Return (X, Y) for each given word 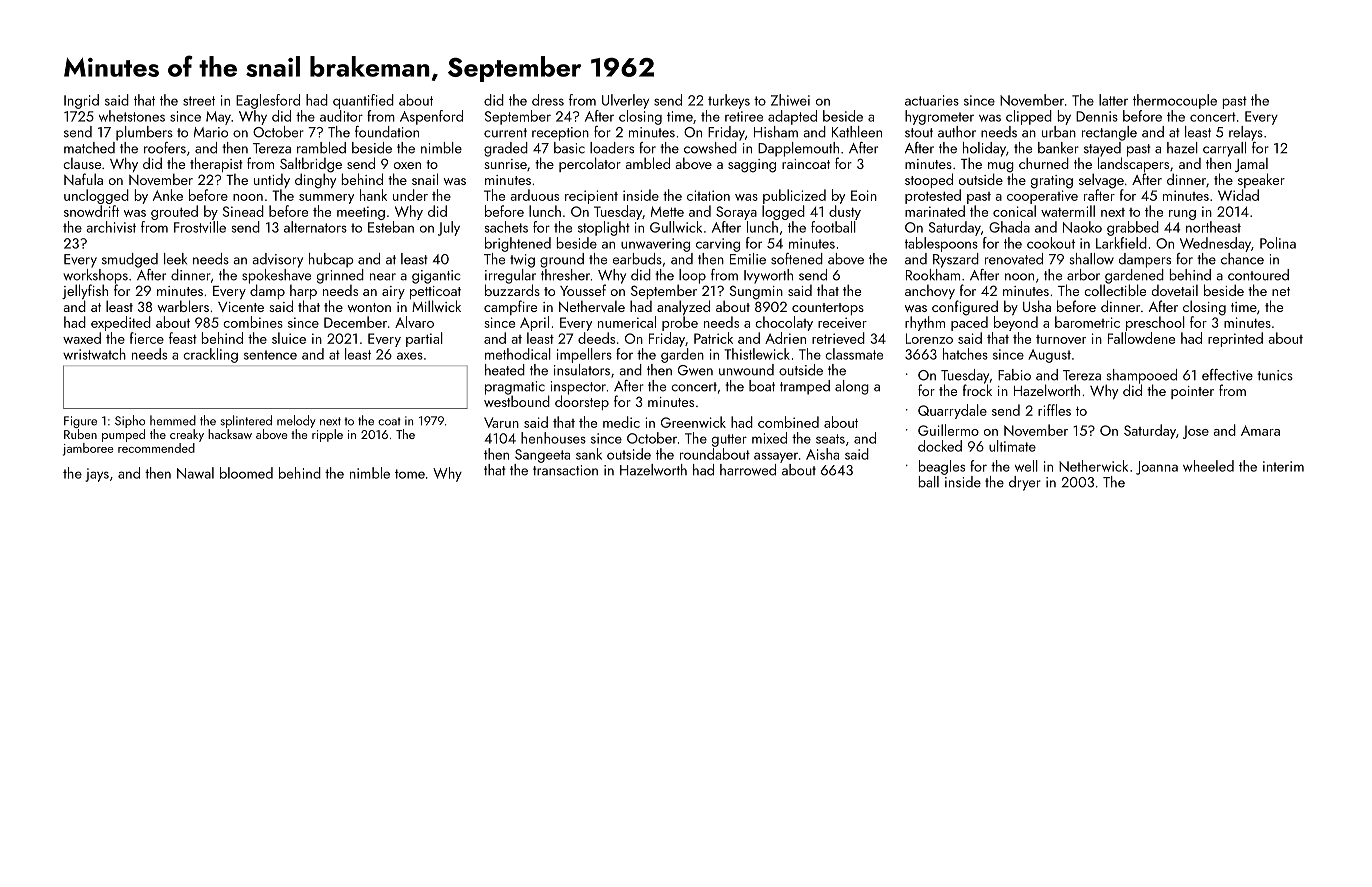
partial (424, 339)
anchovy (930, 292)
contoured (1258, 275)
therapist (216, 164)
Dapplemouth (798, 149)
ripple (327, 435)
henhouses (553, 438)
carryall (1224, 149)
